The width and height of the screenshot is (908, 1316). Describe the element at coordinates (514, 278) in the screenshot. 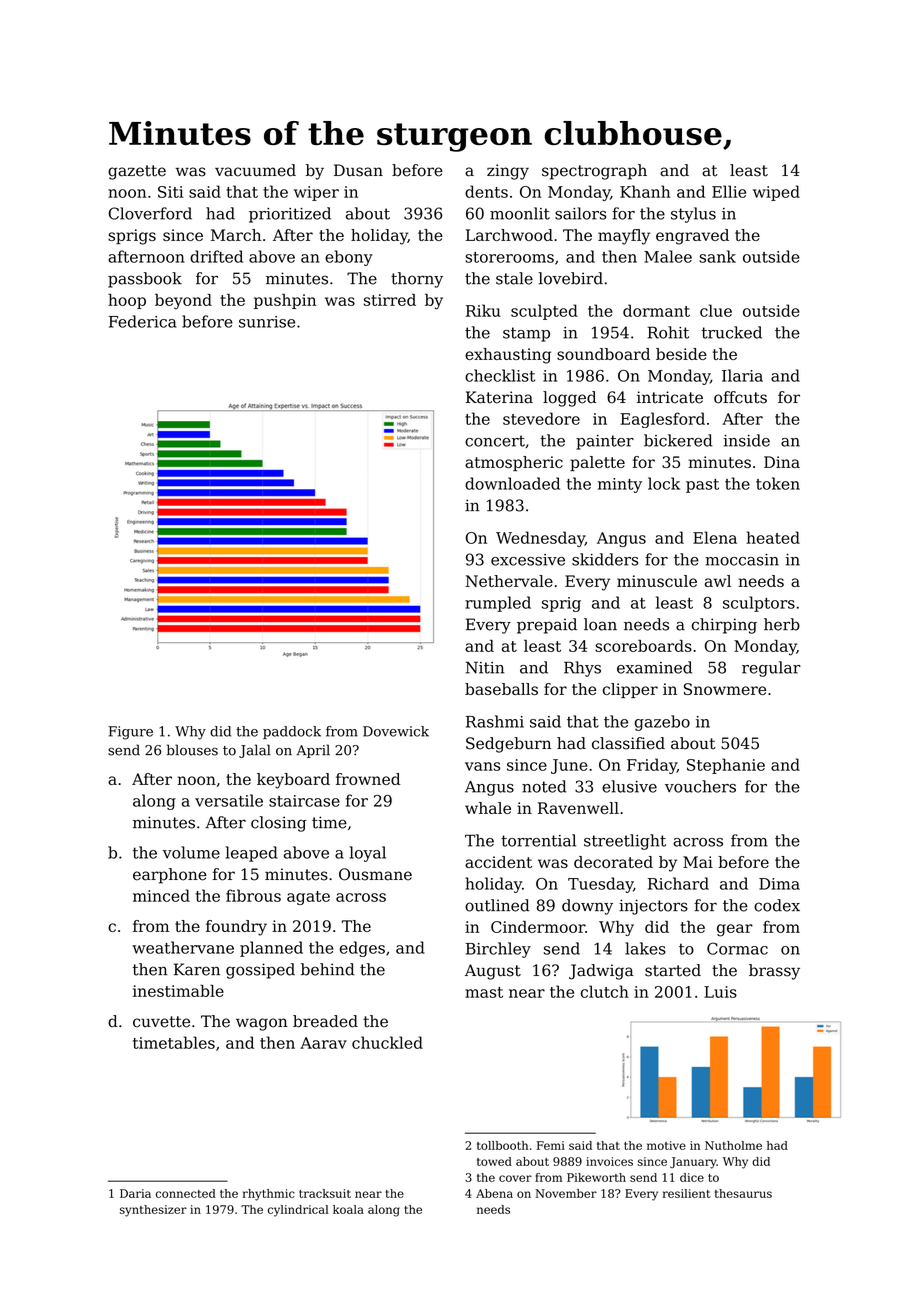

I see `stale` at that location.
